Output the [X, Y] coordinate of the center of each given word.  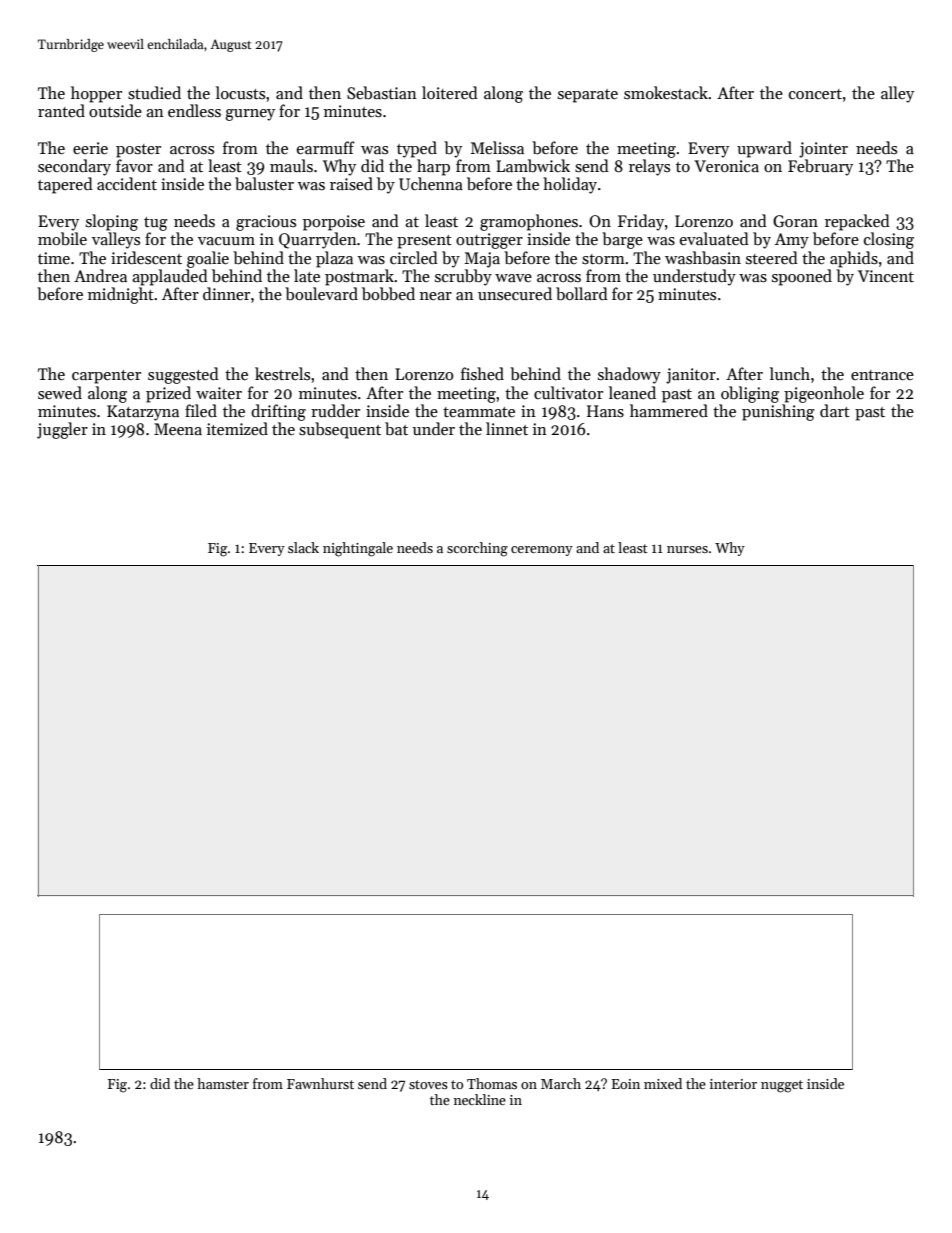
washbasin [703, 257]
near [436, 296]
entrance [882, 375]
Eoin [626, 1084]
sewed [60, 392]
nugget [782, 1086]
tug [156, 224]
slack [303, 547]
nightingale [358, 549]
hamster [223, 1083]
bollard [582, 293]
